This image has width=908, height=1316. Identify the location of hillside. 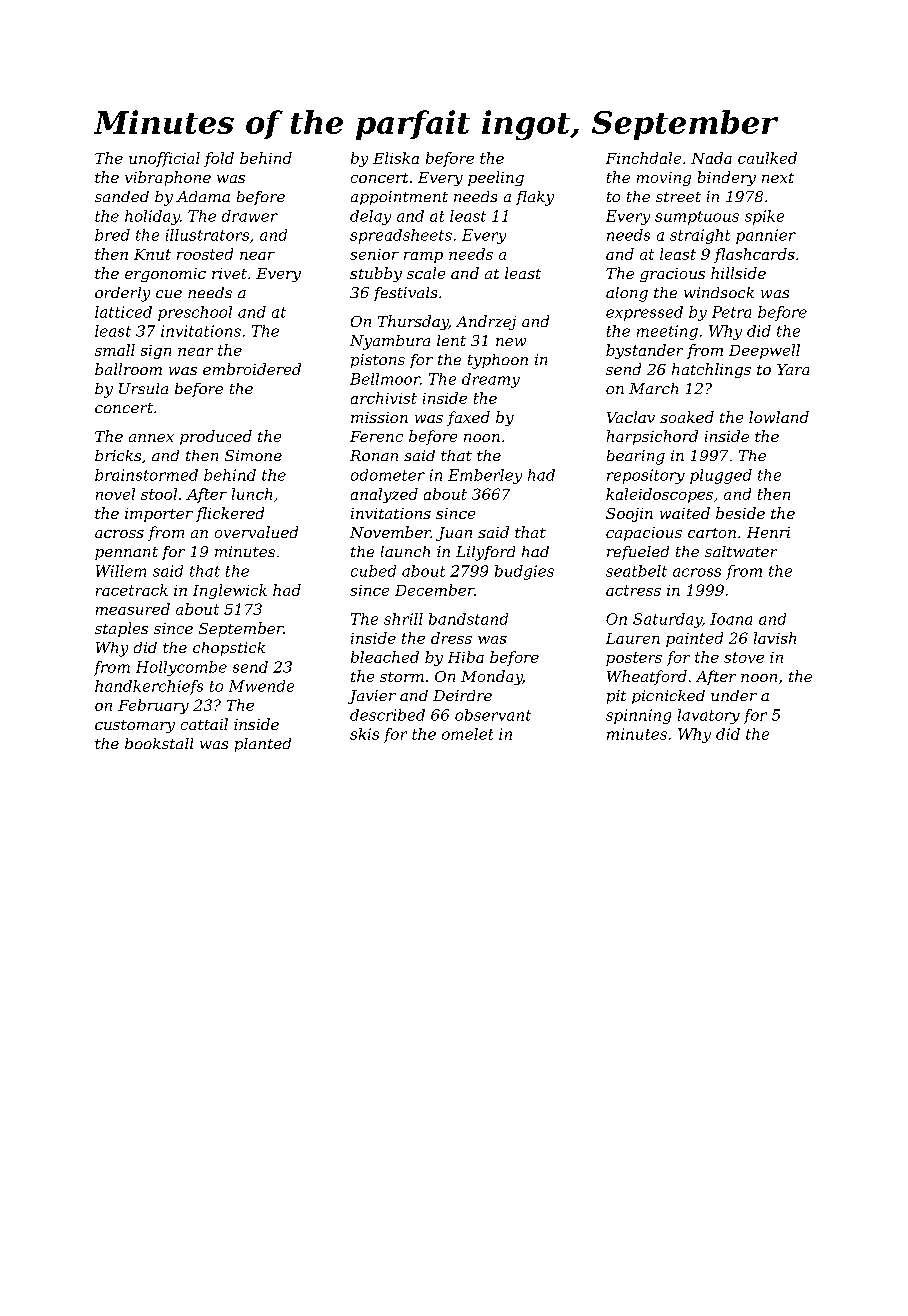
(738, 273).
